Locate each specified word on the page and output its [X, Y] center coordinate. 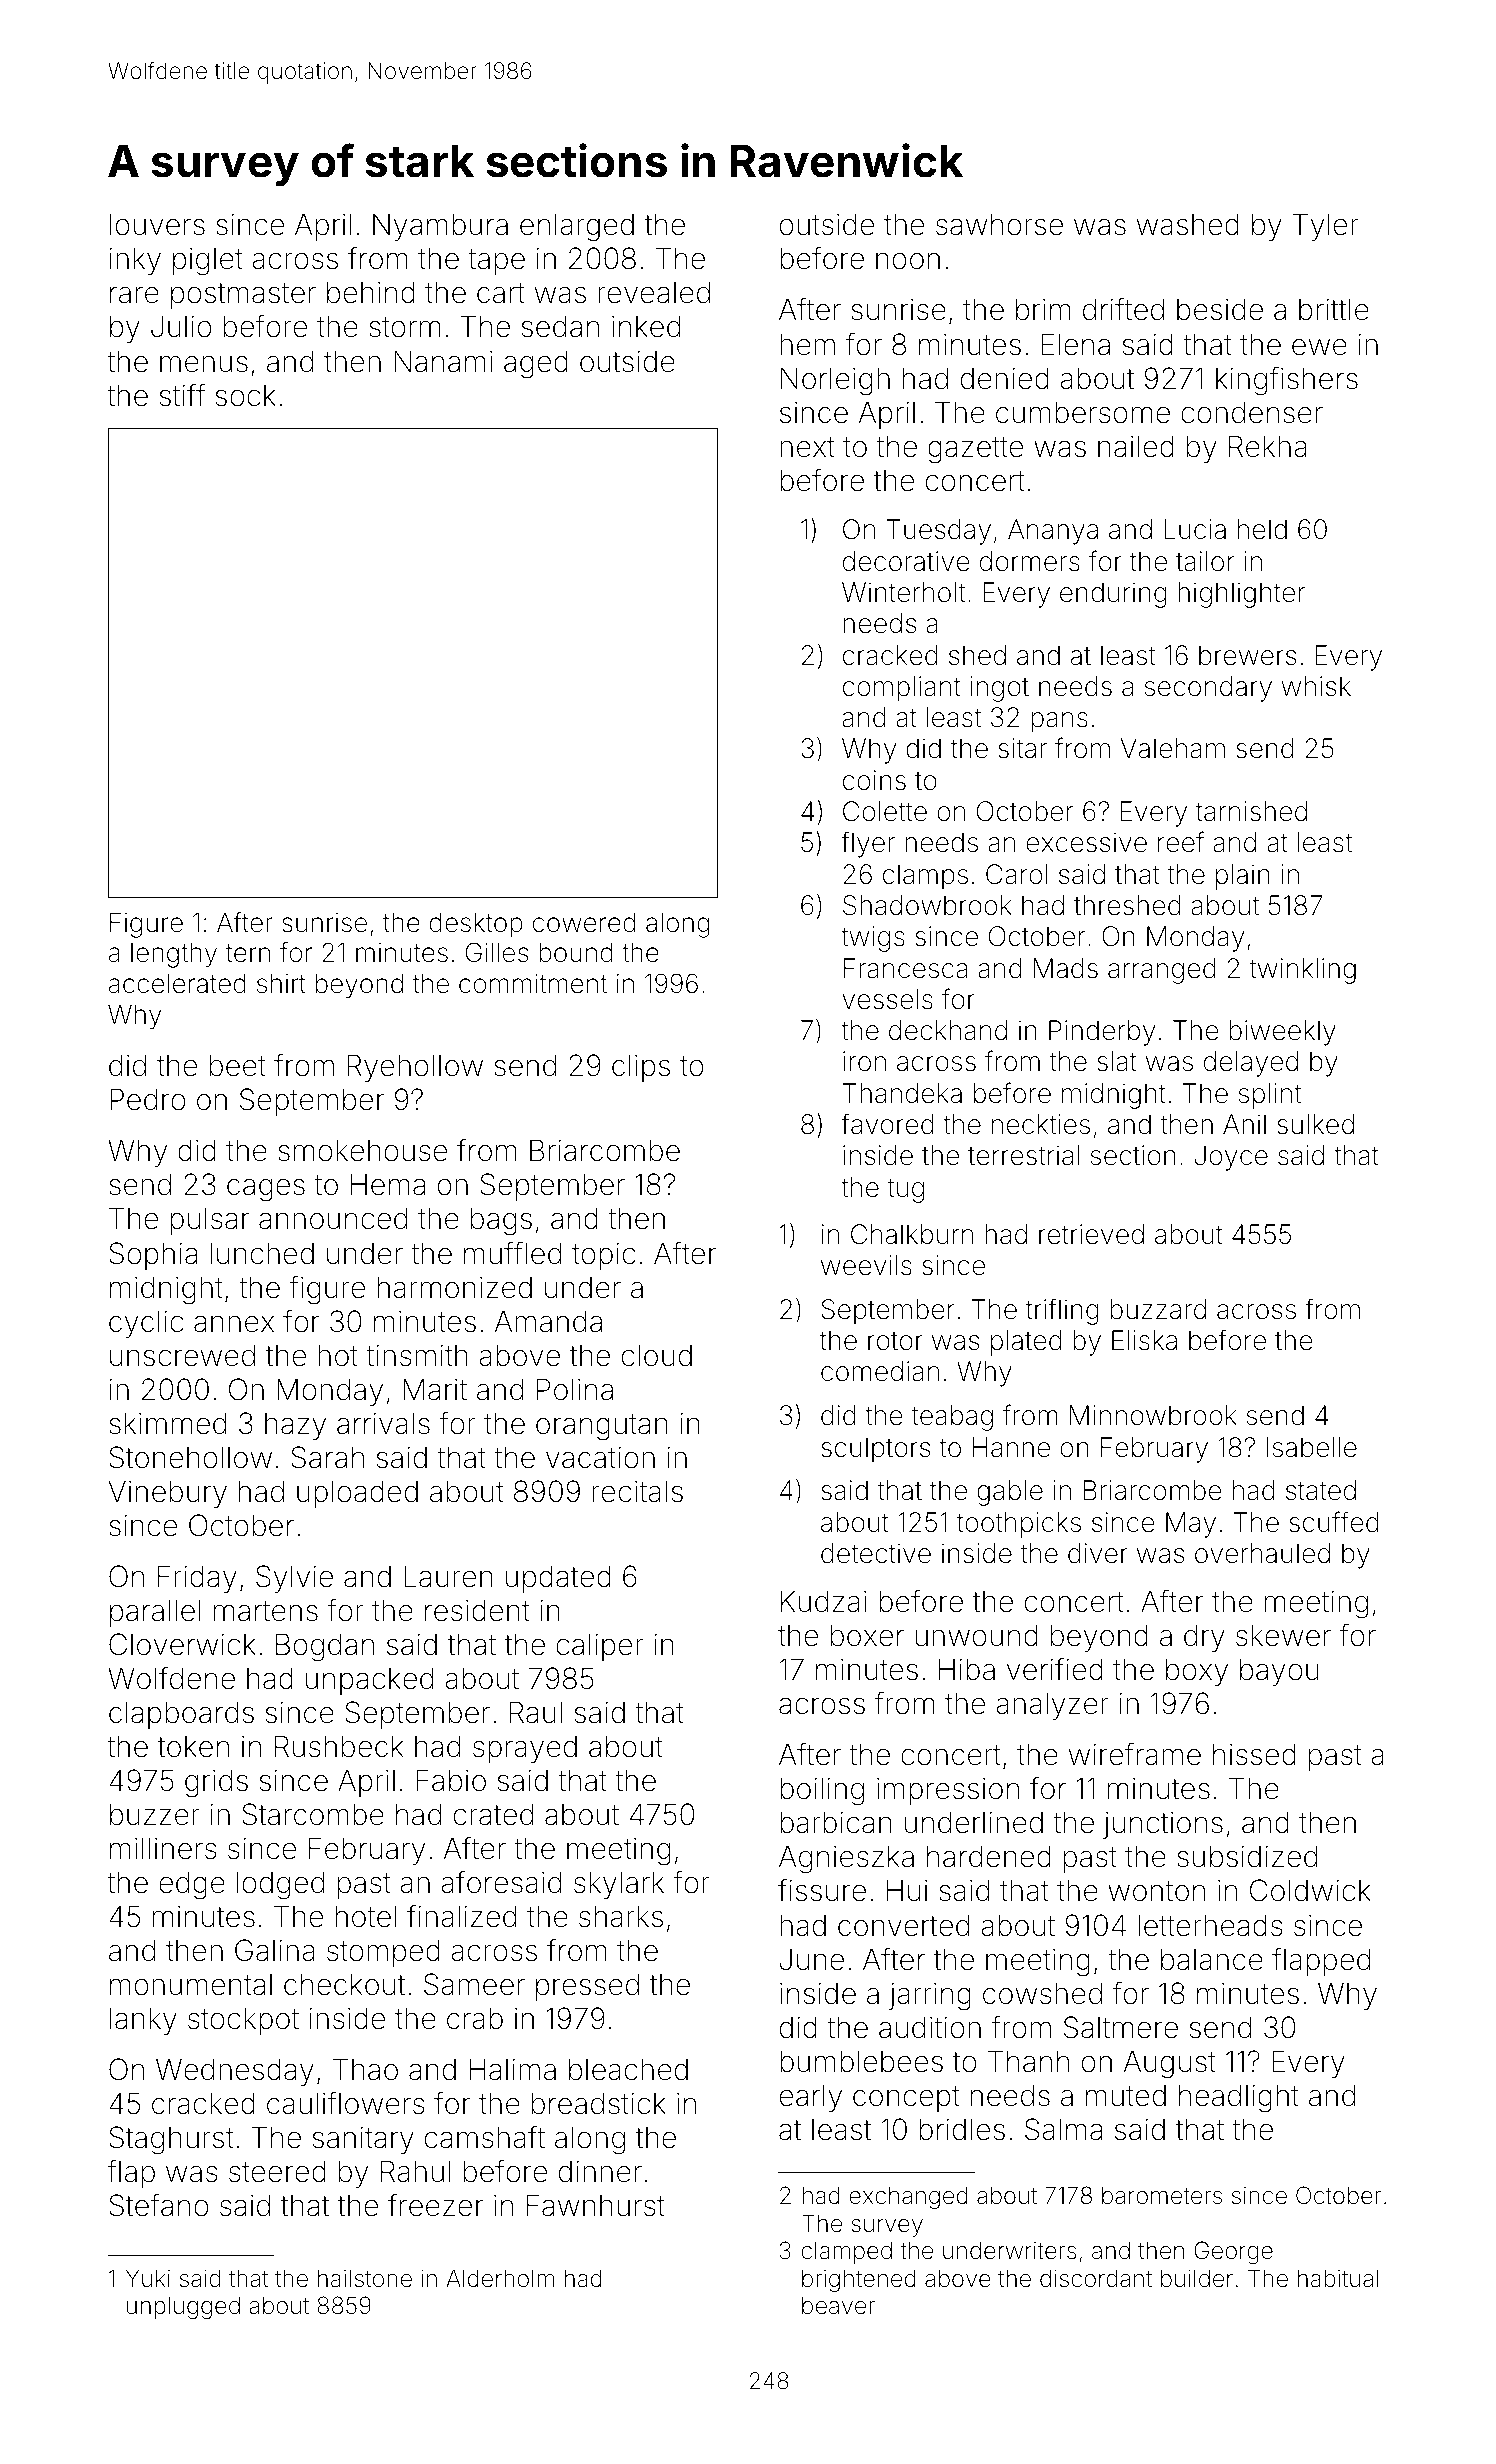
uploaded [357, 1494]
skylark [619, 1885]
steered [277, 2171]
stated [1321, 1490]
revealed [654, 292]
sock [245, 396]
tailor [1205, 561]
